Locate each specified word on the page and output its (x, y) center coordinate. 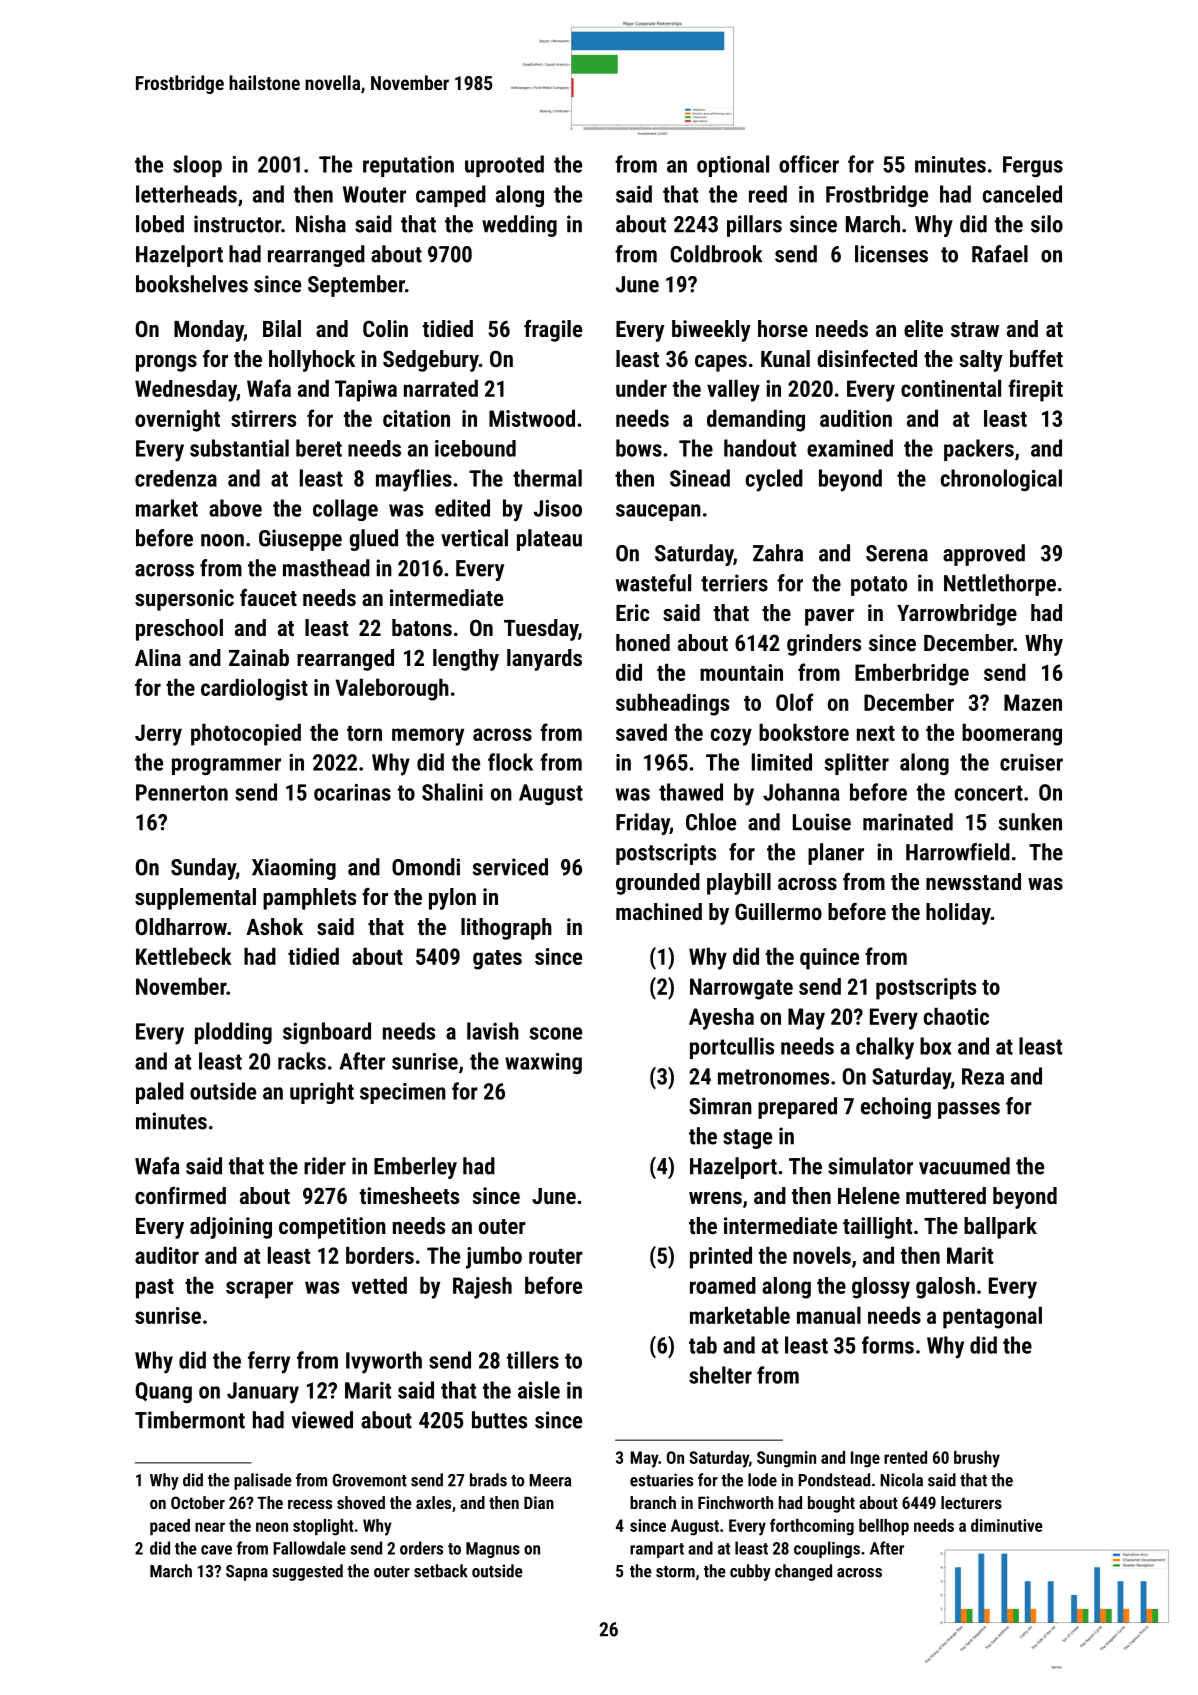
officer (809, 164)
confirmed (180, 1195)
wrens (715, 1198)
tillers (533, 1360)
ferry (269, 1362)
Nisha (321, 224)
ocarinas (352, 792)
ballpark (1000, 1228)
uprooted (504, 166)
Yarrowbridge (957, 615)
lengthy (466, 660)
